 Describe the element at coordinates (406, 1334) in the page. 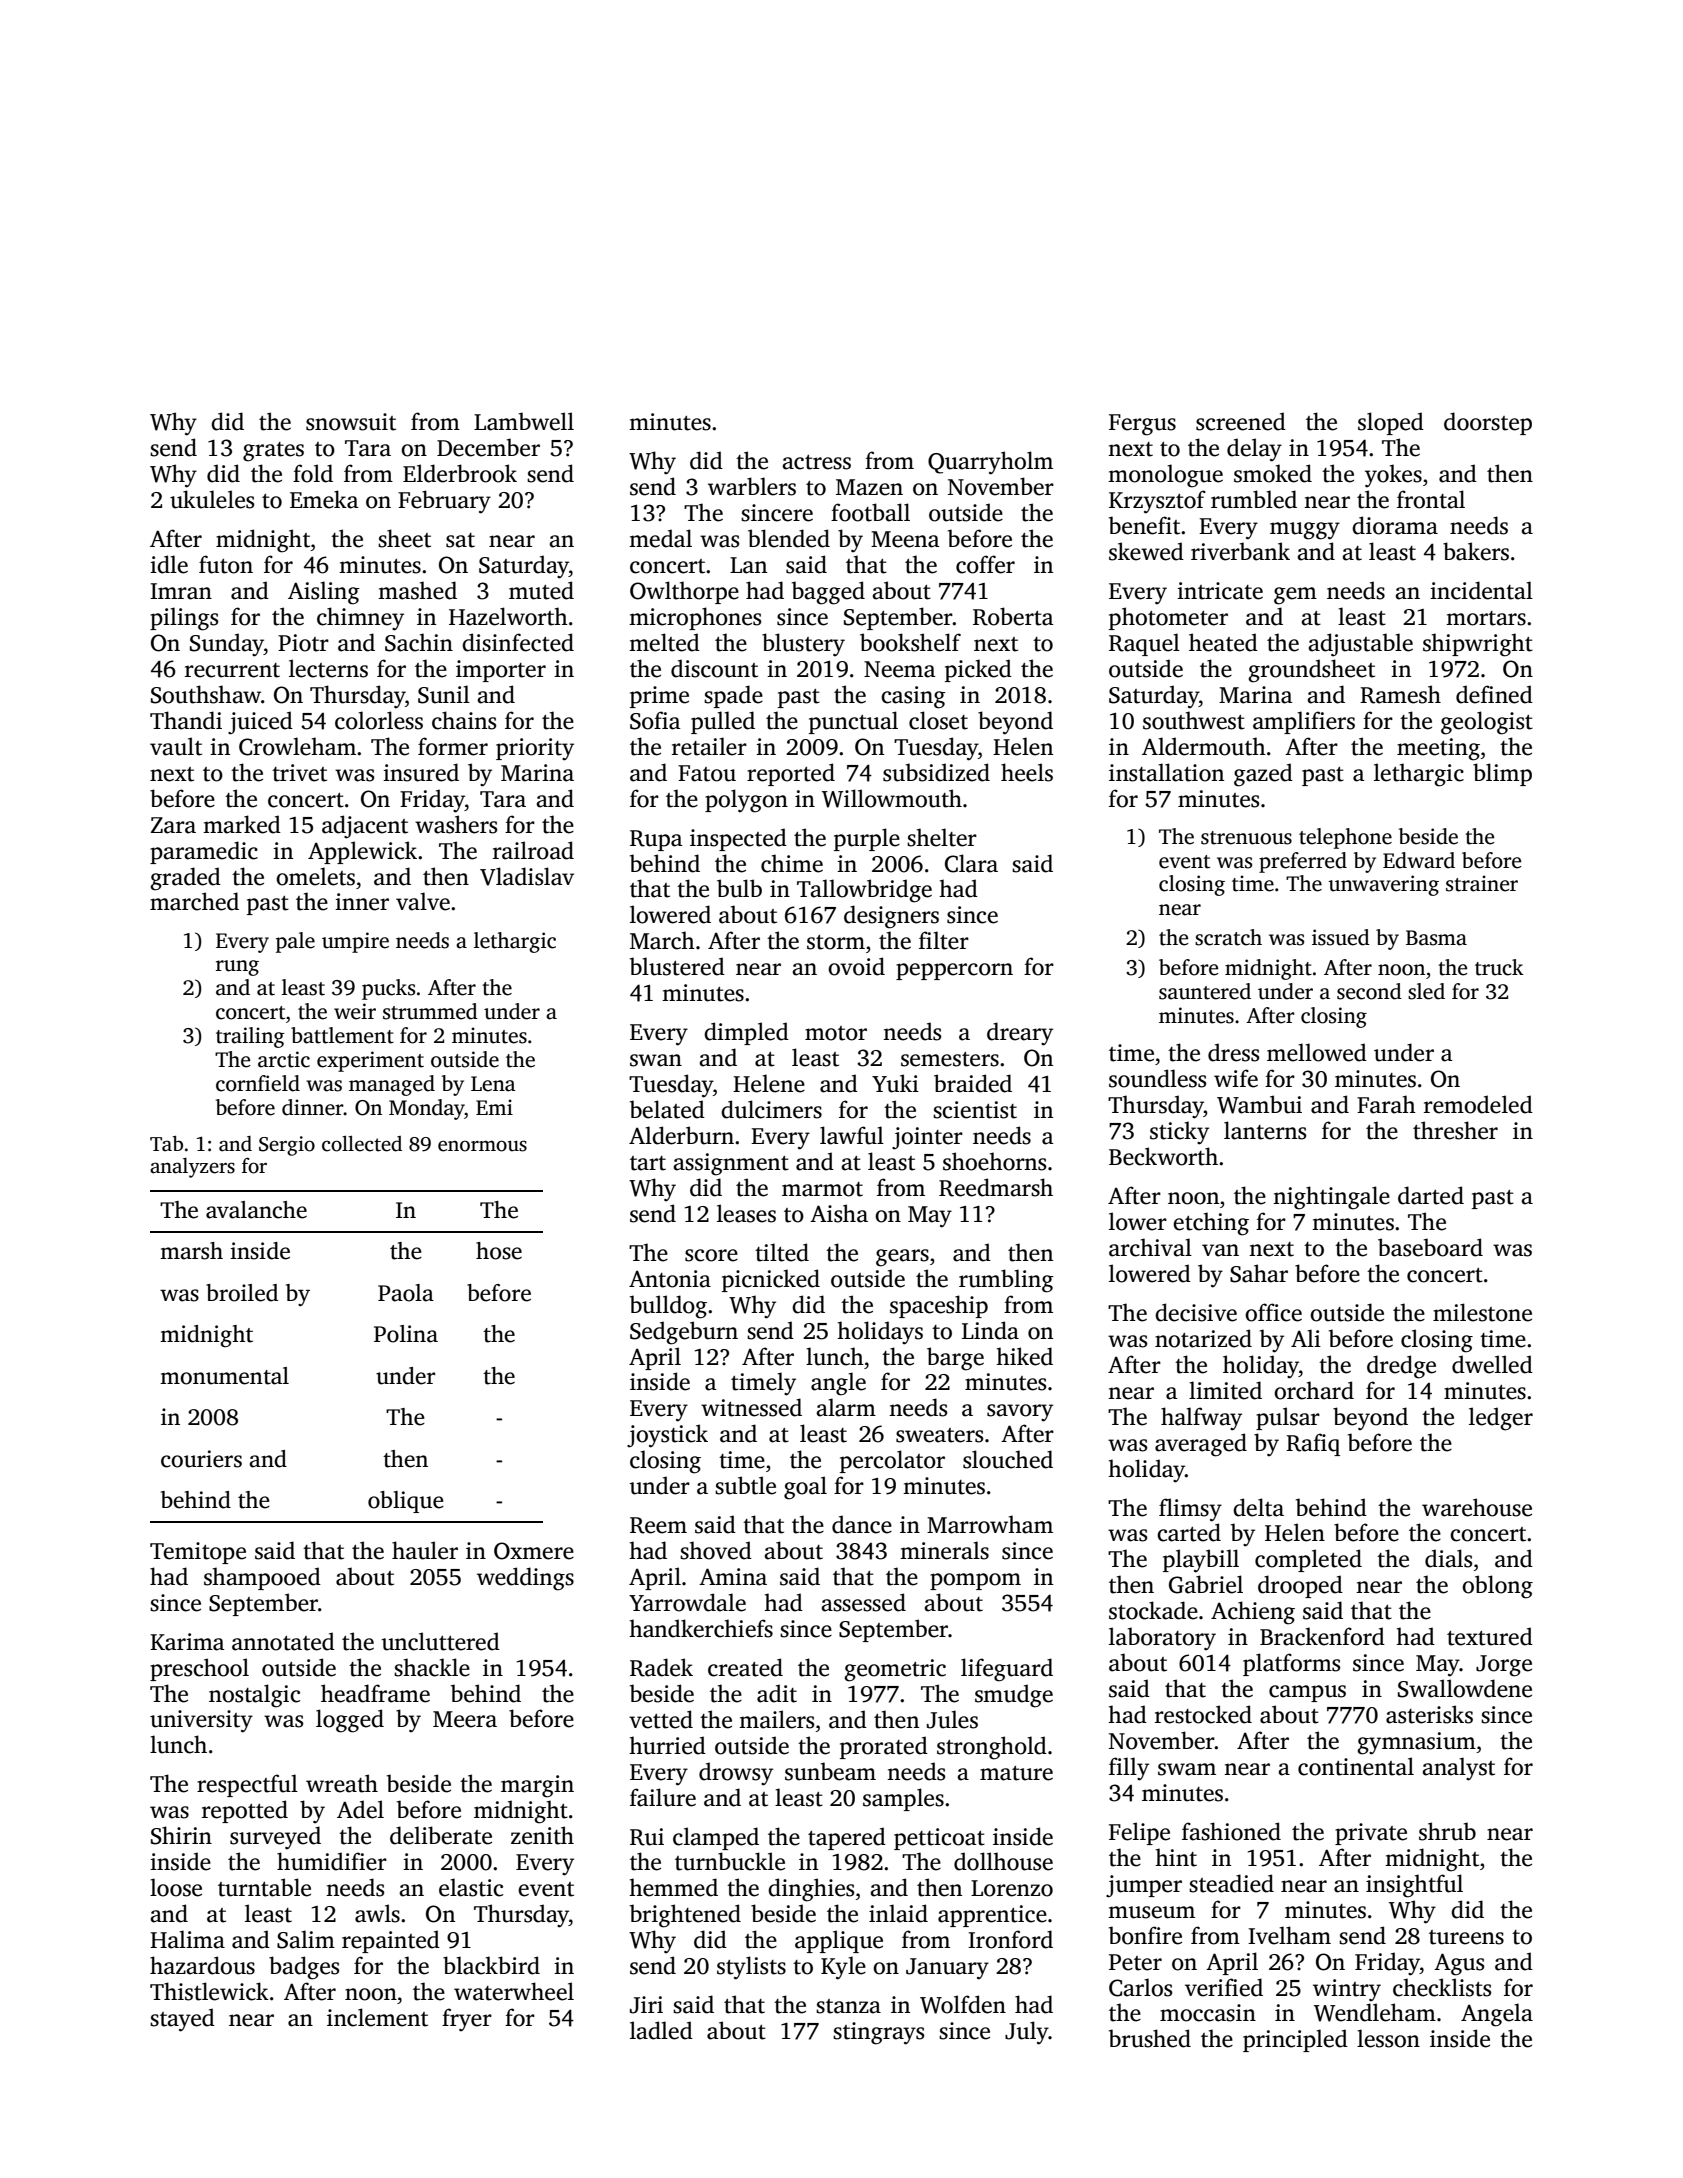

I see `Polina` at that location.
